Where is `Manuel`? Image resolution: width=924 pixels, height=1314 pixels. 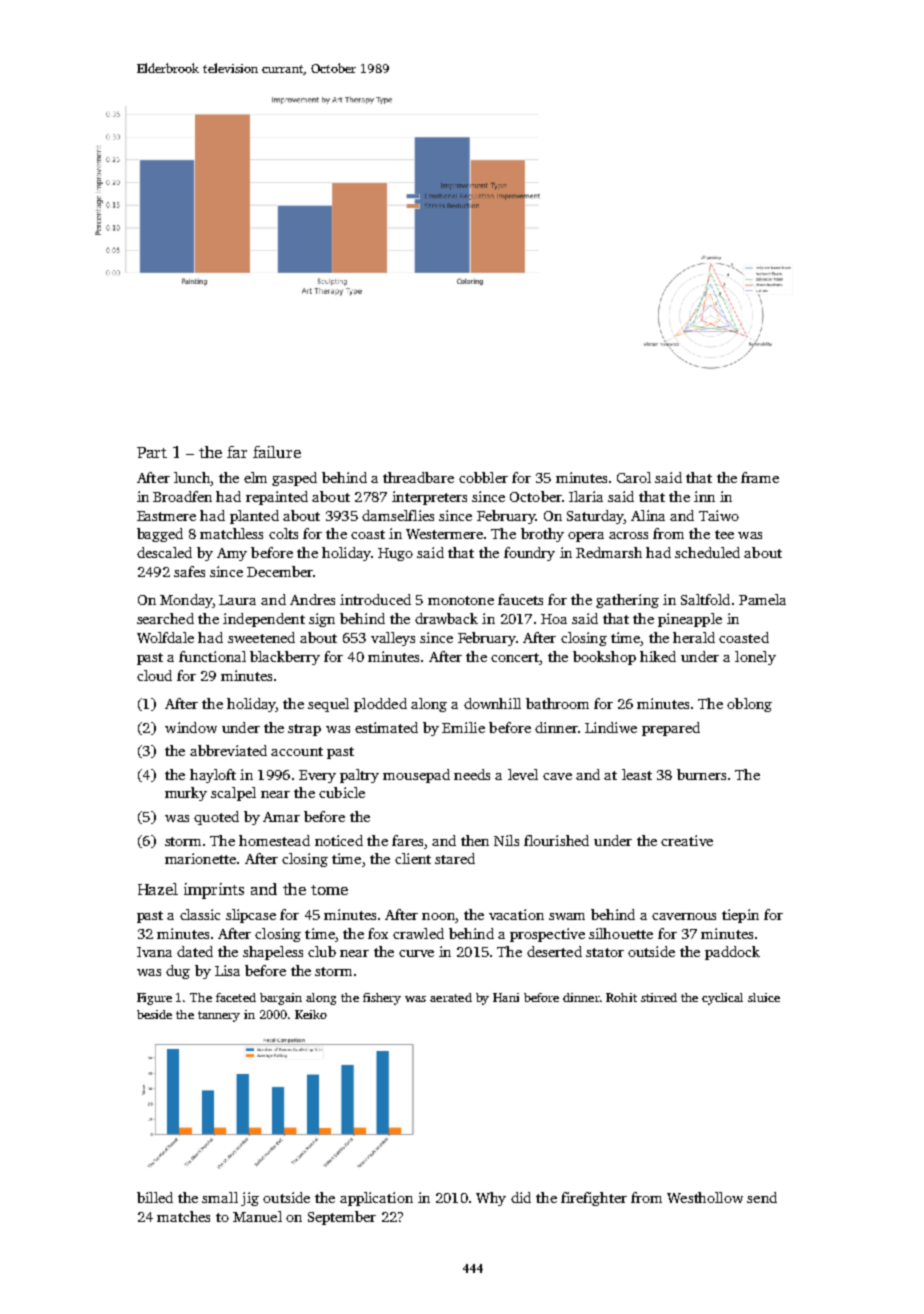
Manuel is located at coordinates (257, 1216).
